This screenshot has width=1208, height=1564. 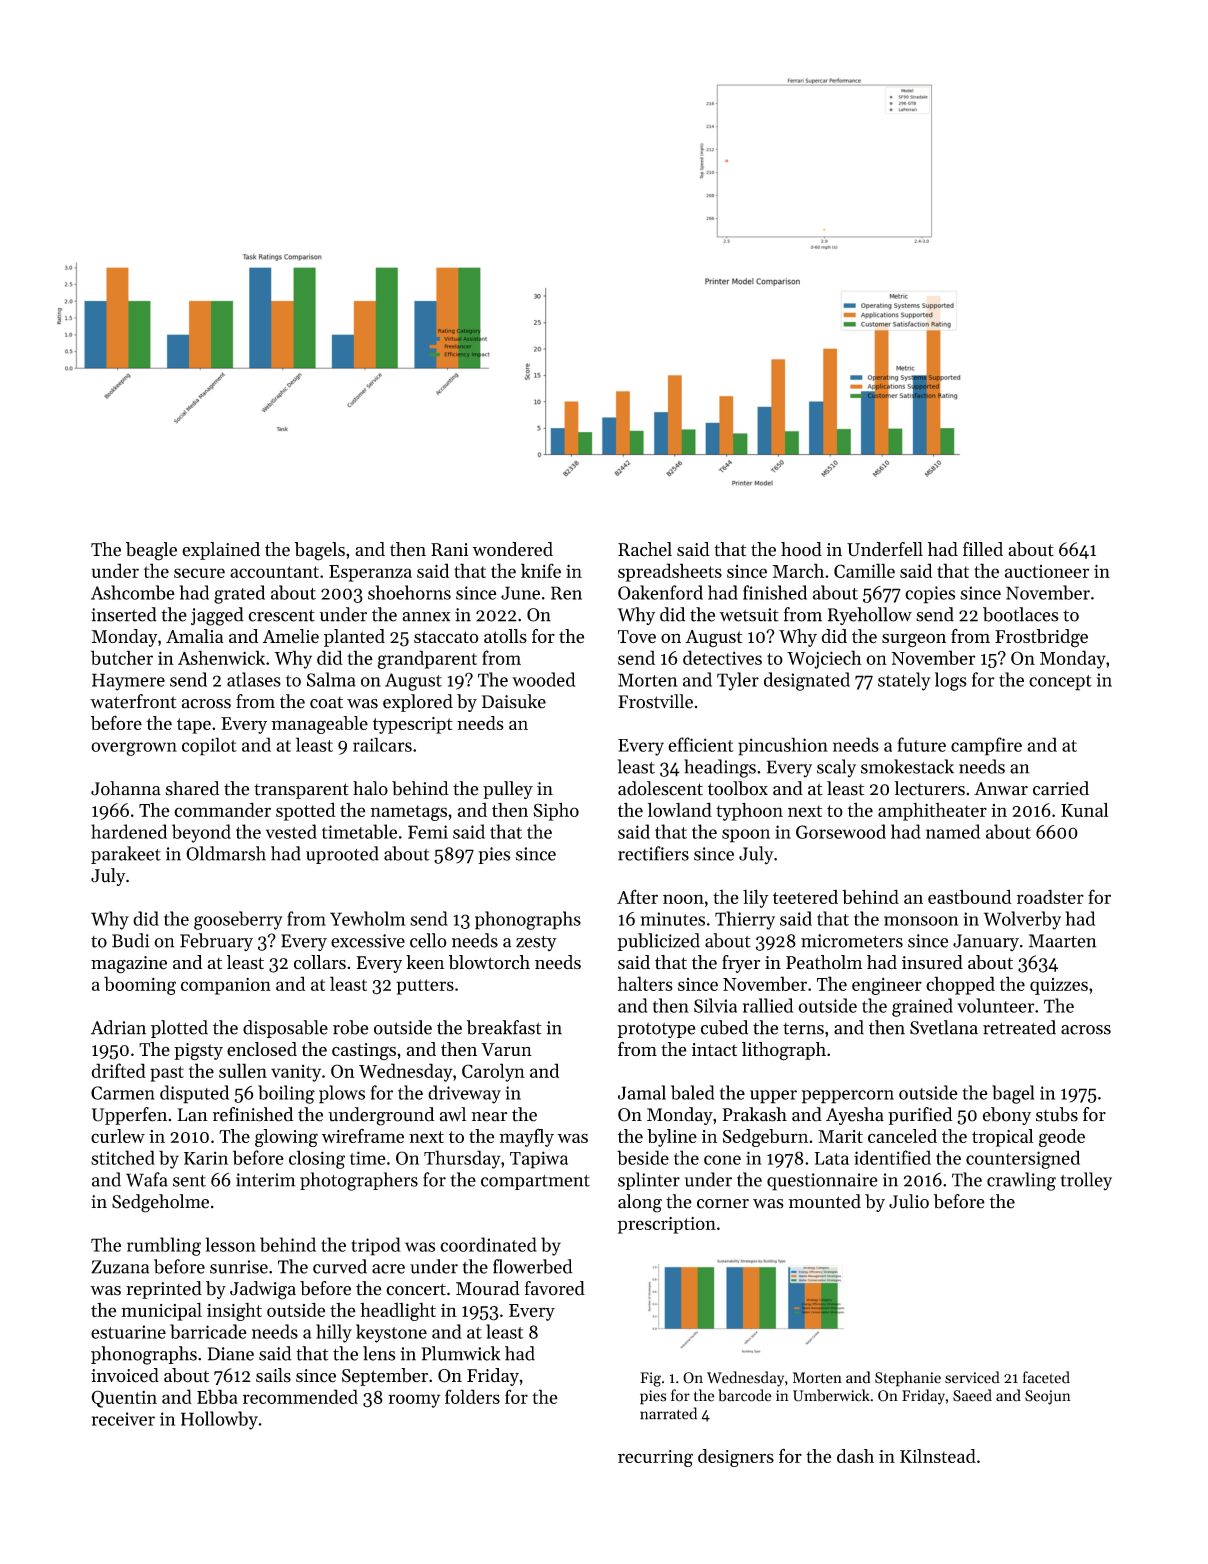 I want to click on Carolyn, so click(x=493, y=1072).
